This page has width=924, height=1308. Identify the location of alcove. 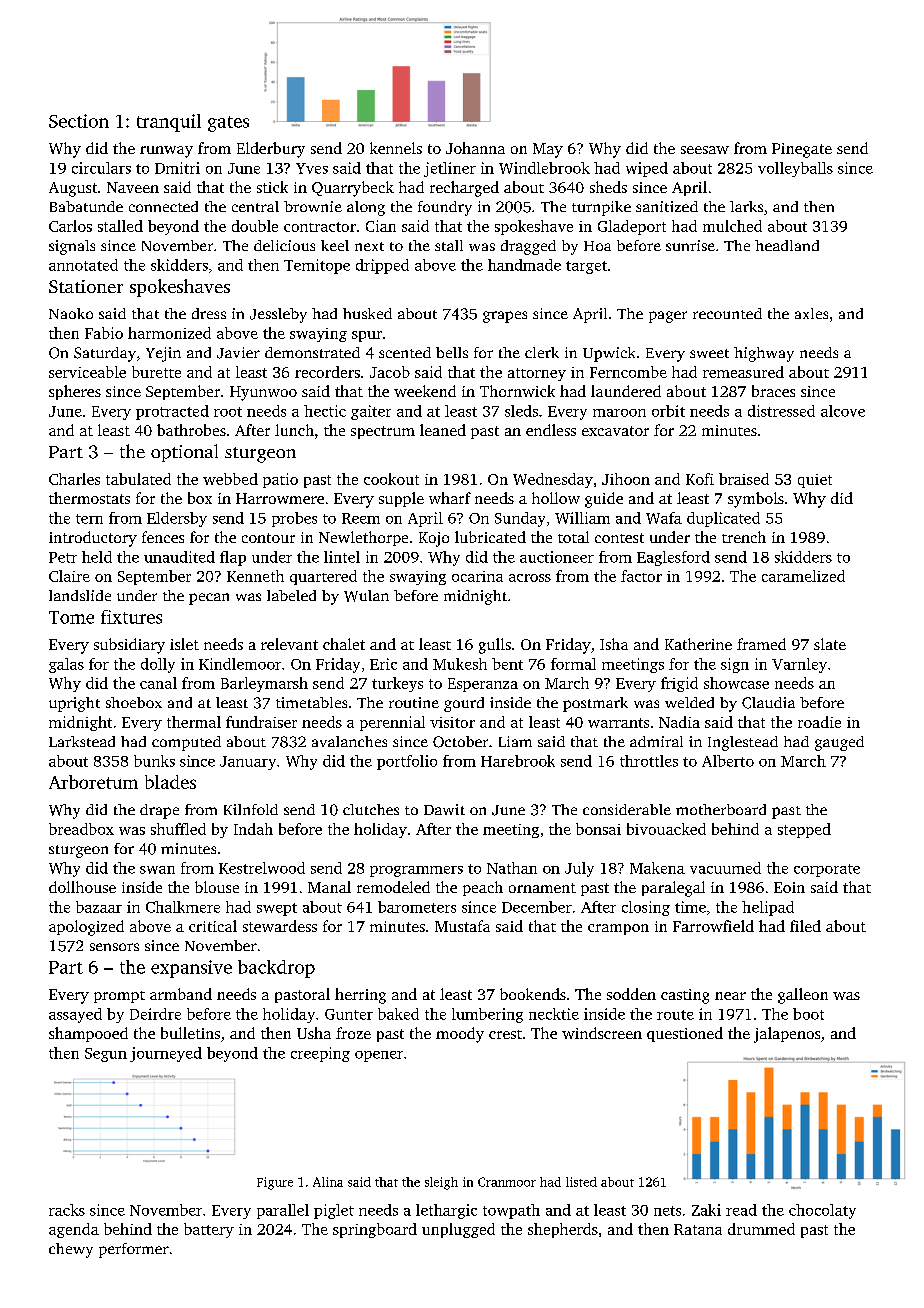
(843, 411).
